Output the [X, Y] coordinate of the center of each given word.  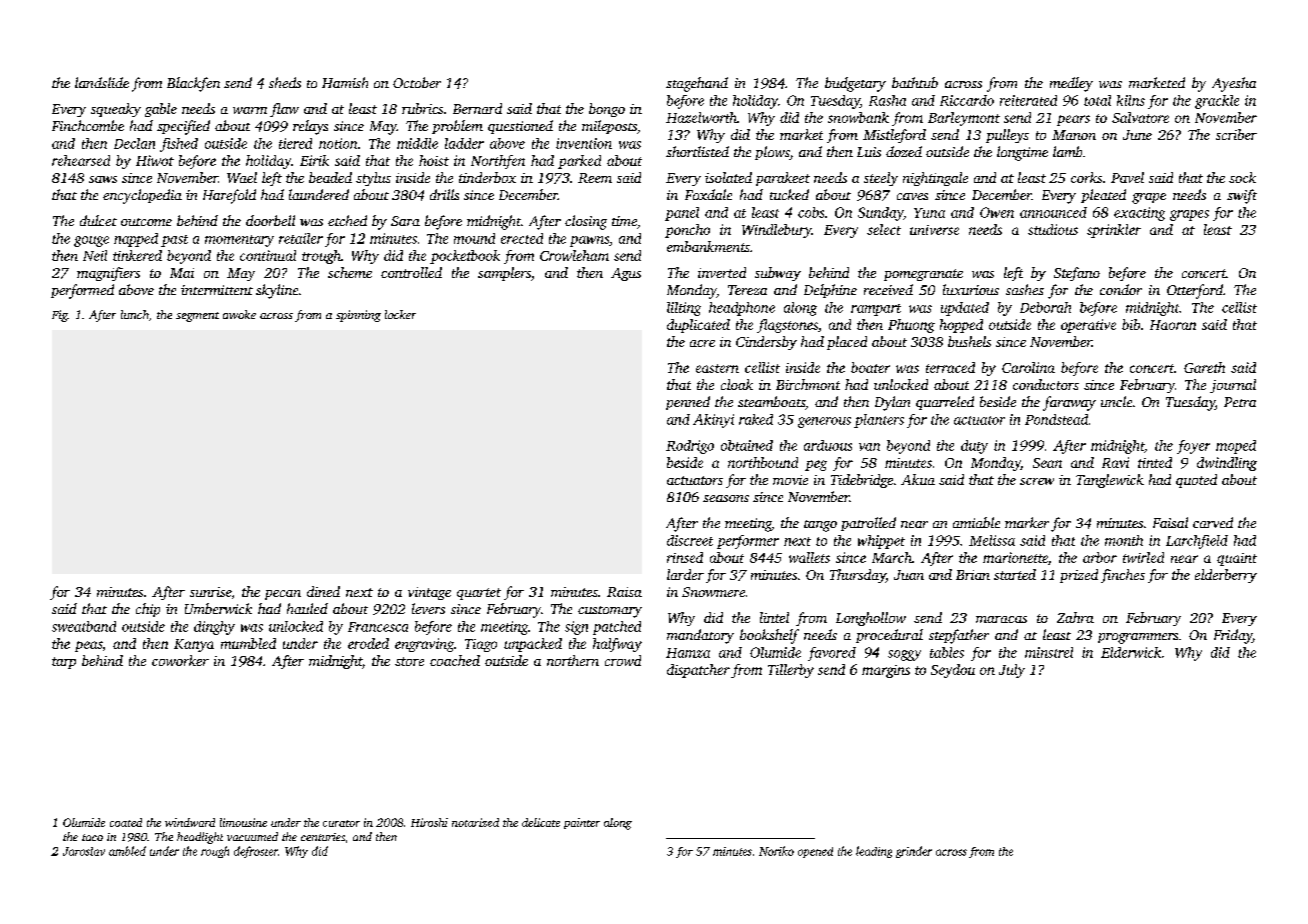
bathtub [915, 82]
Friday [1233, 636]
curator [341, 823]
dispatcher [698, 671]
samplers [504, 274]
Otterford [1195, 291]
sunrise [210, 592]
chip [148, 610]
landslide [102, 82]
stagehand [697, 84]
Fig [60, 316]
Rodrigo [690, 447]
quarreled [945, 403]
